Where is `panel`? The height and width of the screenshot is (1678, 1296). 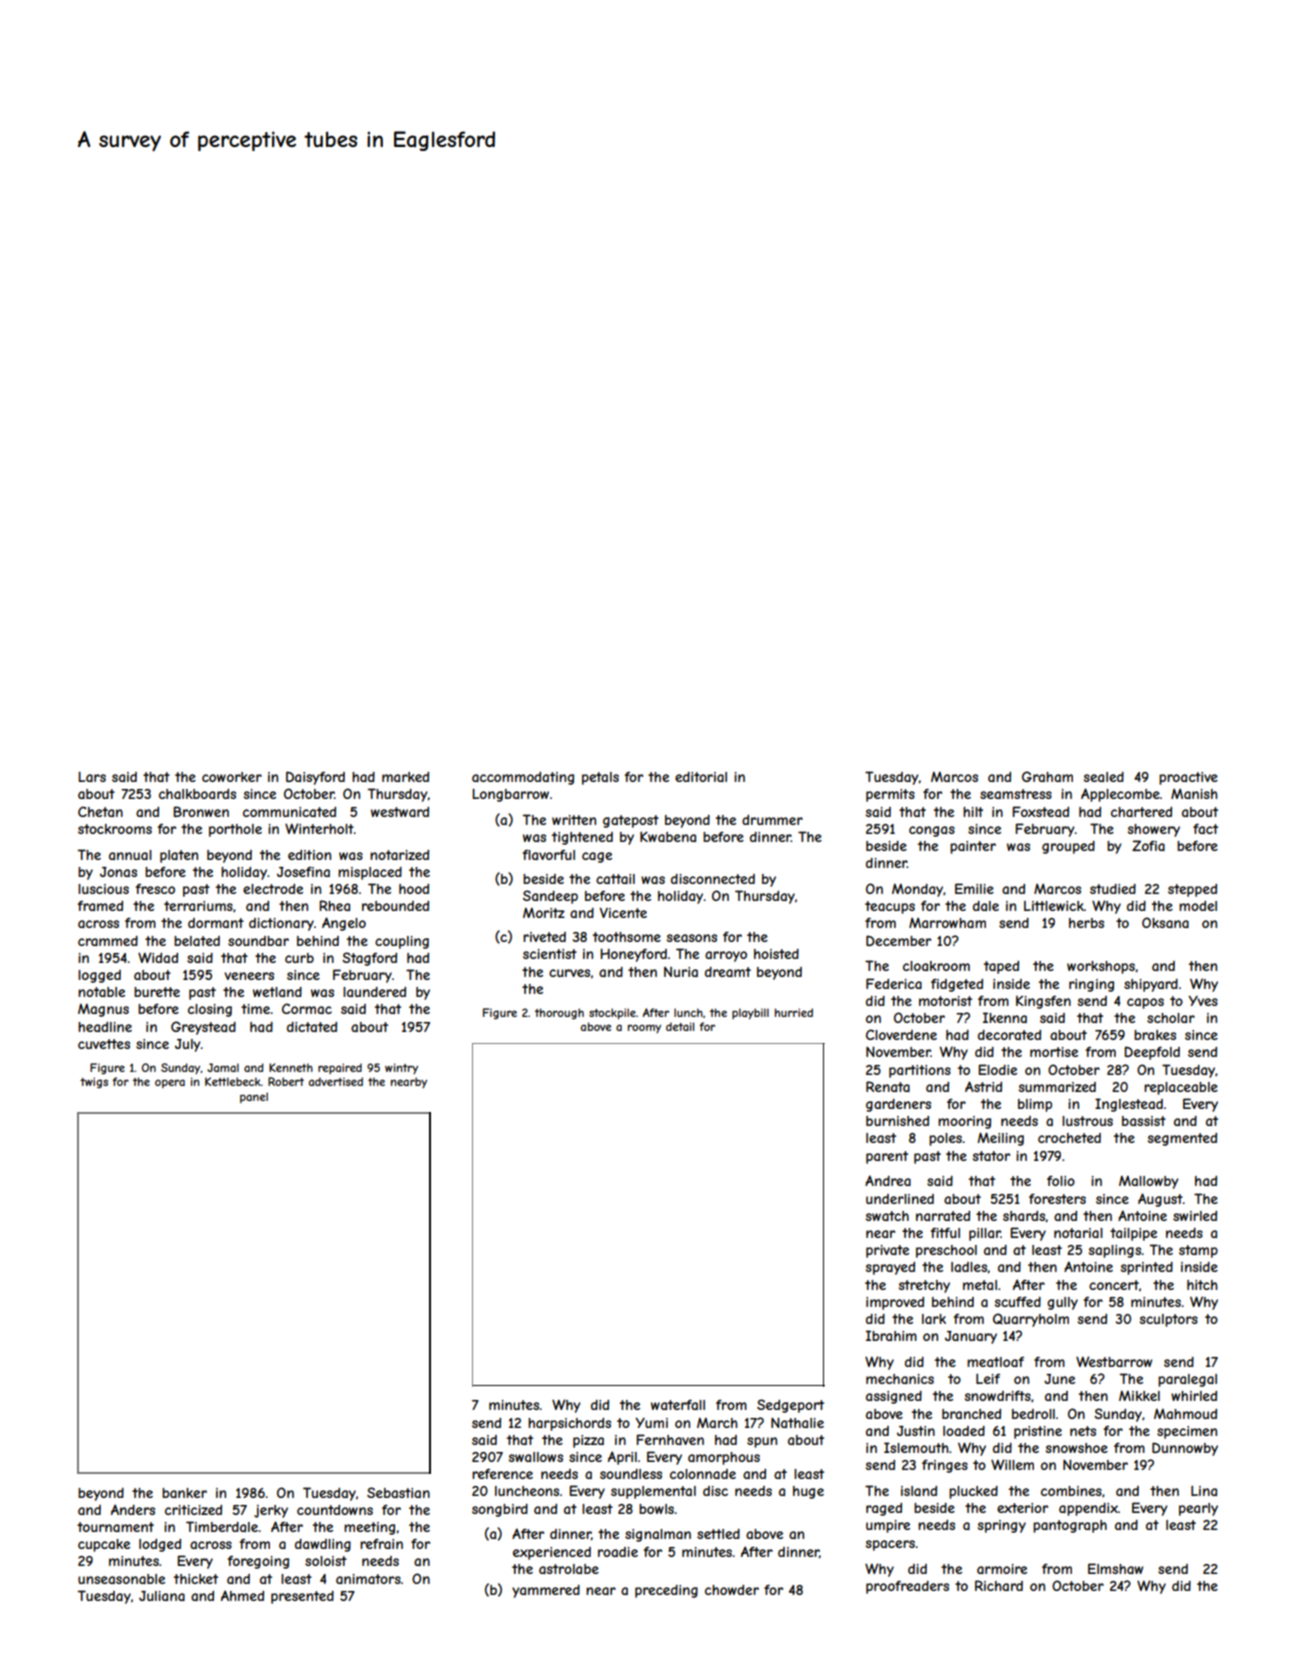 panel is located at coordinates (254, 1097).
